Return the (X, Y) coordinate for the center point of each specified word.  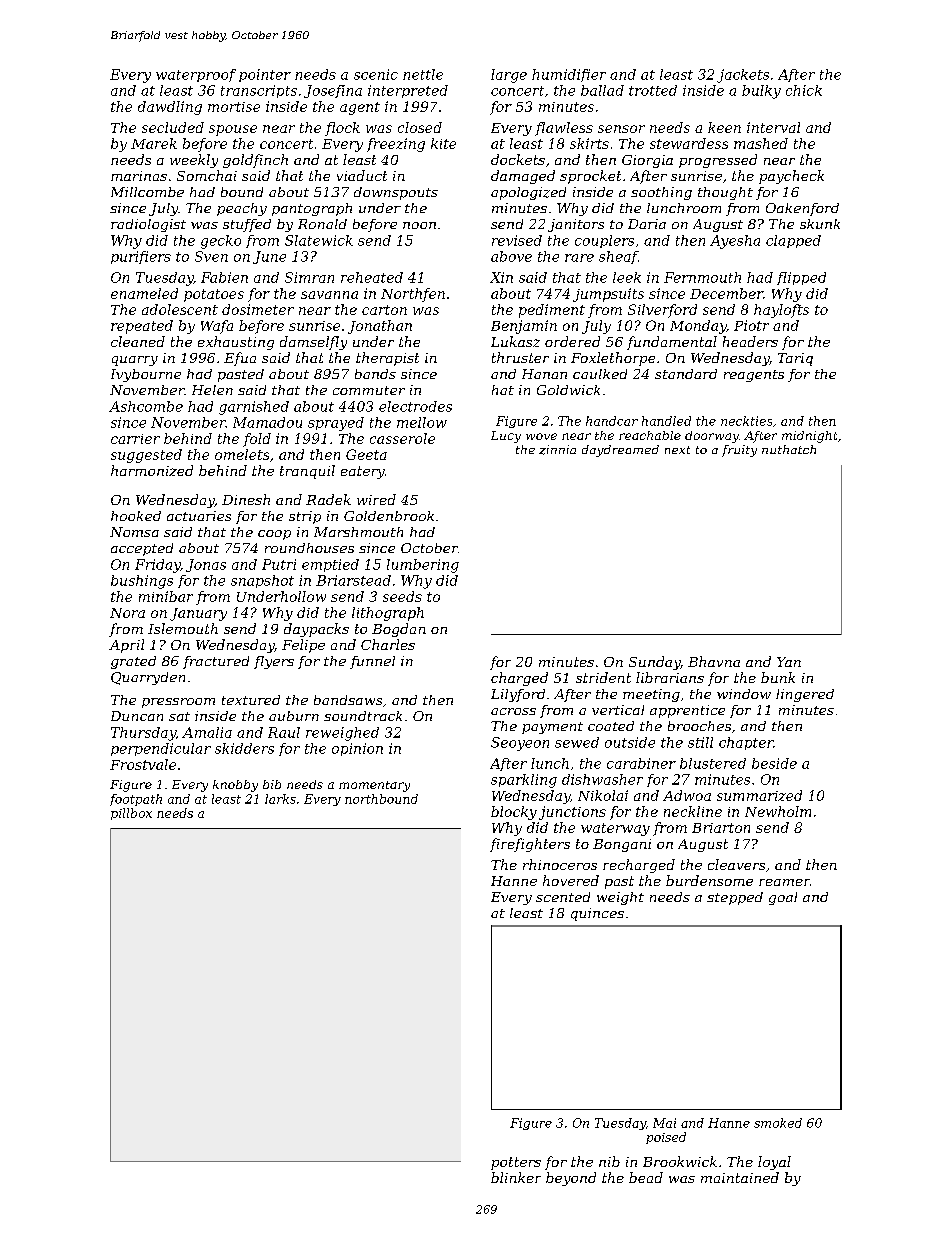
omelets (242, 454)
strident (603, 677)
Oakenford (802, 209)
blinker (516, 1177)
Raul (284, 732)
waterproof (196, 75)
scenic (376, 74)
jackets (743, 76)
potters (516, 1163)
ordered (572, 341)
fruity (739, 451)
